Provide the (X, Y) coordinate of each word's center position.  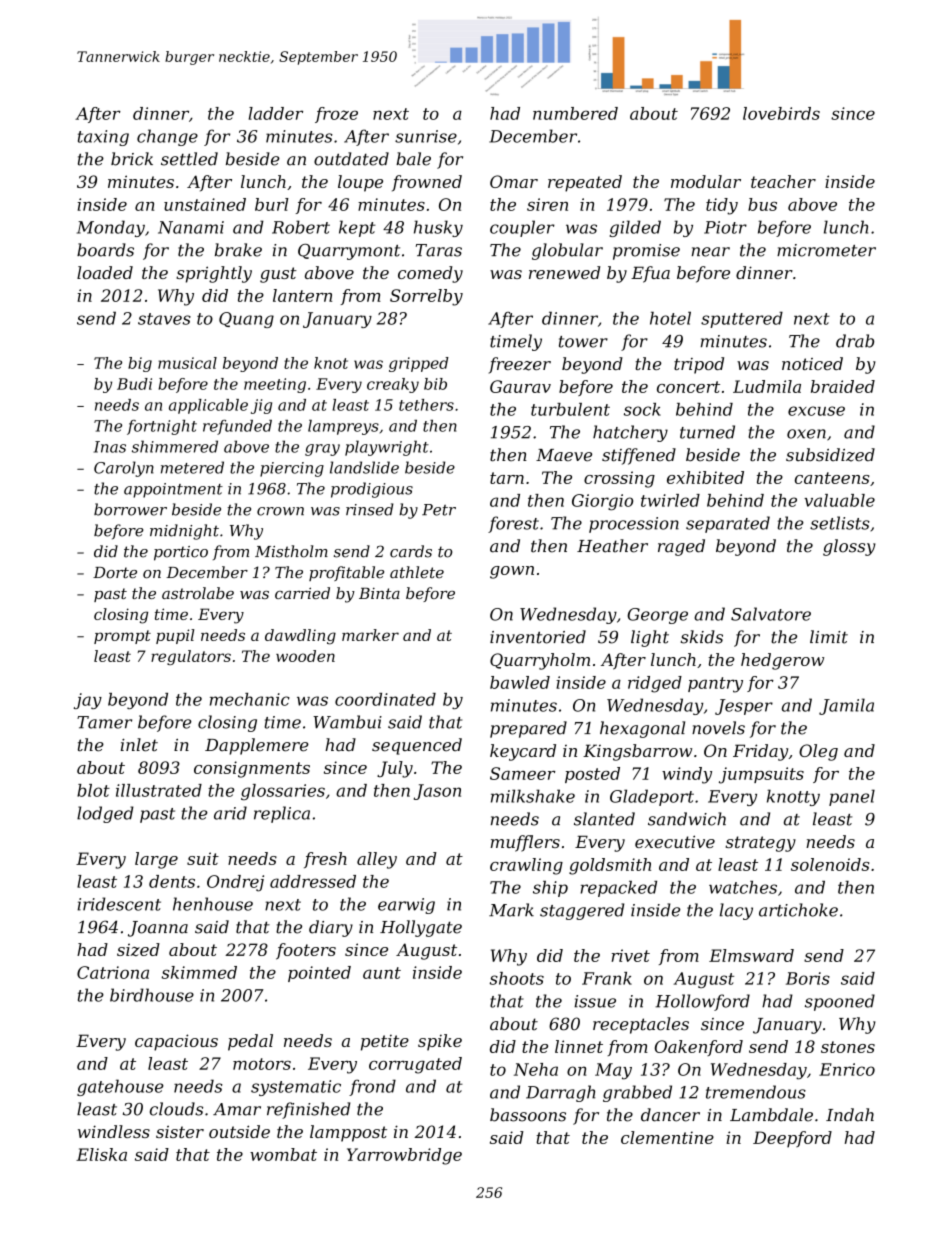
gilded (635, 228)
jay (88, 701)
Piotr (725, 227)
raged (681, 547)
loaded (105, 272)
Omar (514, 181)
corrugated (415, 1065)
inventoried (538, 637)
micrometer (826, 250)
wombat (283, 1154)
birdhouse (152, 995)
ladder (276, 113)
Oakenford (699, 1048)
